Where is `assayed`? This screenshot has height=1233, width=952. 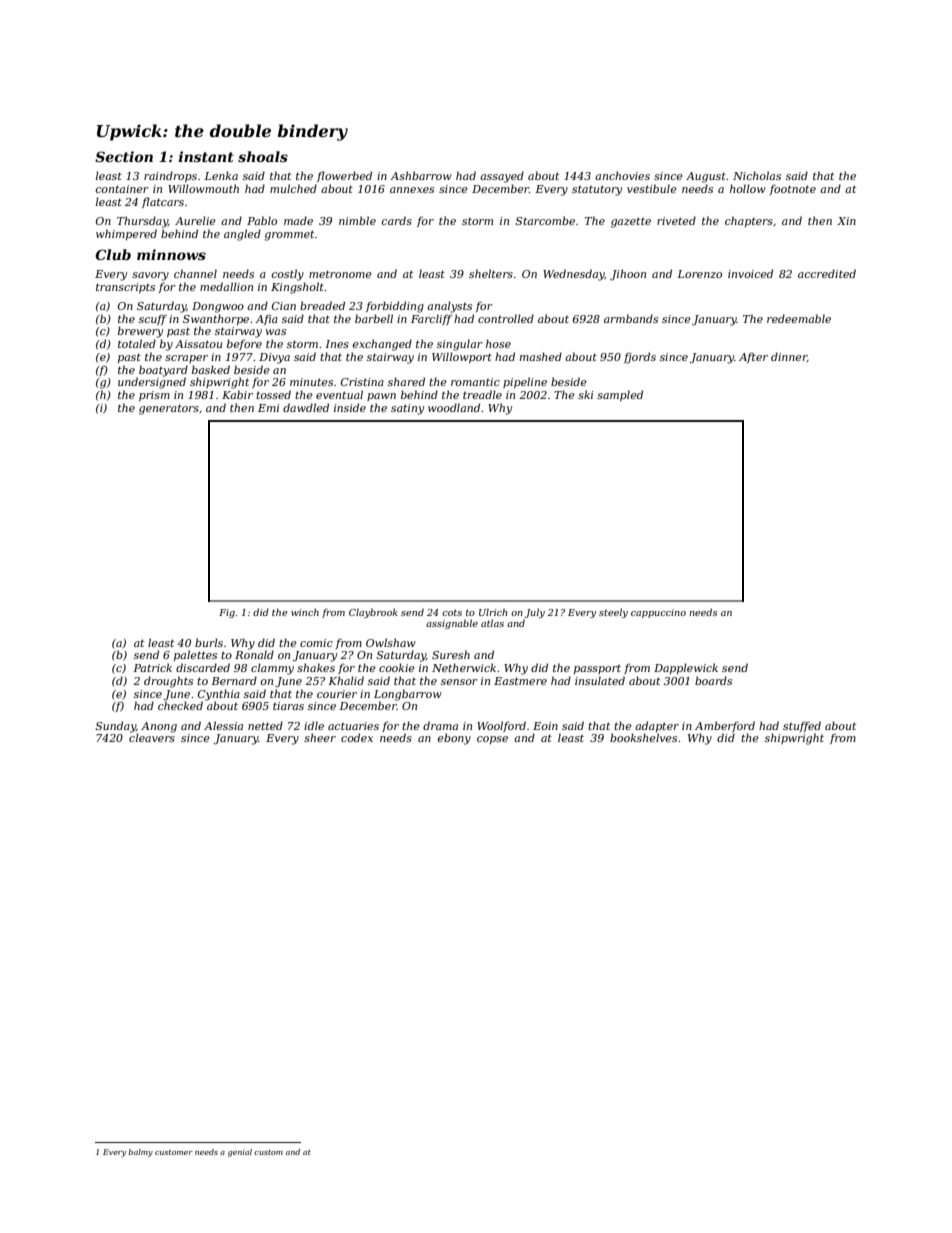
assayed is located at coordinates (502, 177).
